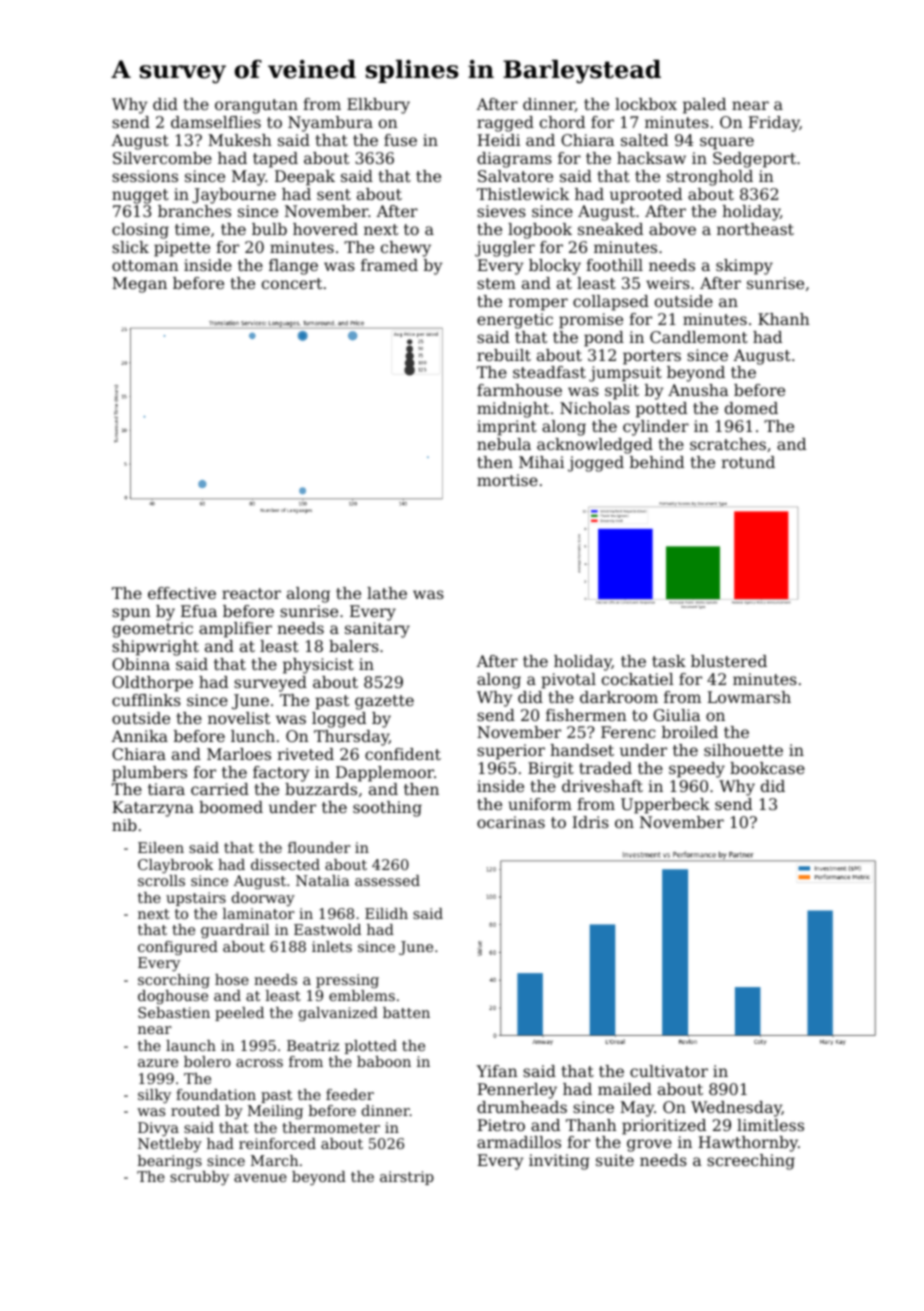 The width and height of the image is (924, 1311). What do you see at coordinates (704, 106) in the image?
I see `paled` at bounding box center [704, 106].
